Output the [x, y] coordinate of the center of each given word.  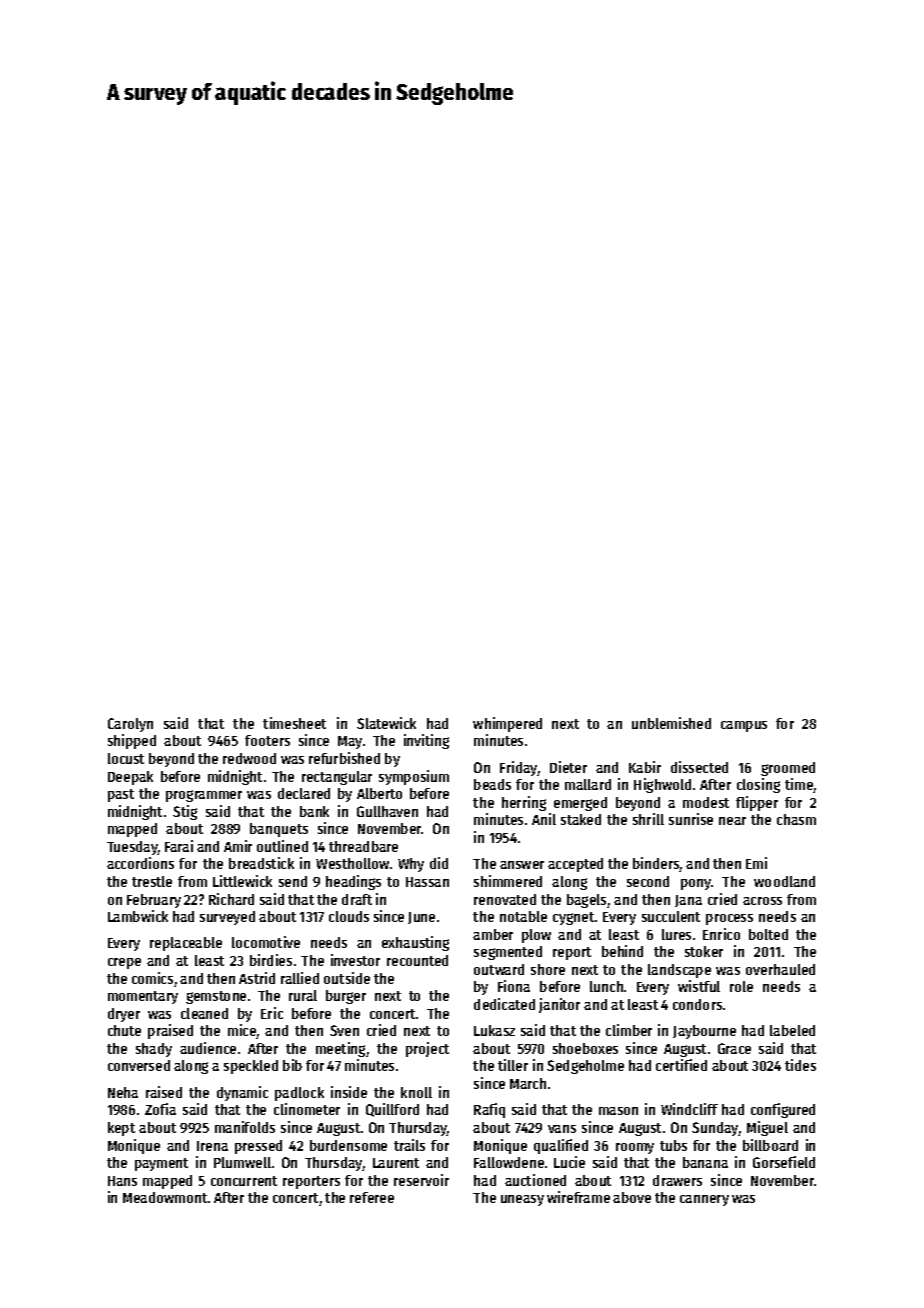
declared [304, 793]
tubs [673, 1145]
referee [372, 1197]
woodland [784, 881]
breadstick [261, 863]
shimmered [508, 881]
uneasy [522, 1200]
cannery [704, 1200]
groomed [788, 769]
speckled [251, 1067]
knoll [416, 1092]
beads [492, 784]
